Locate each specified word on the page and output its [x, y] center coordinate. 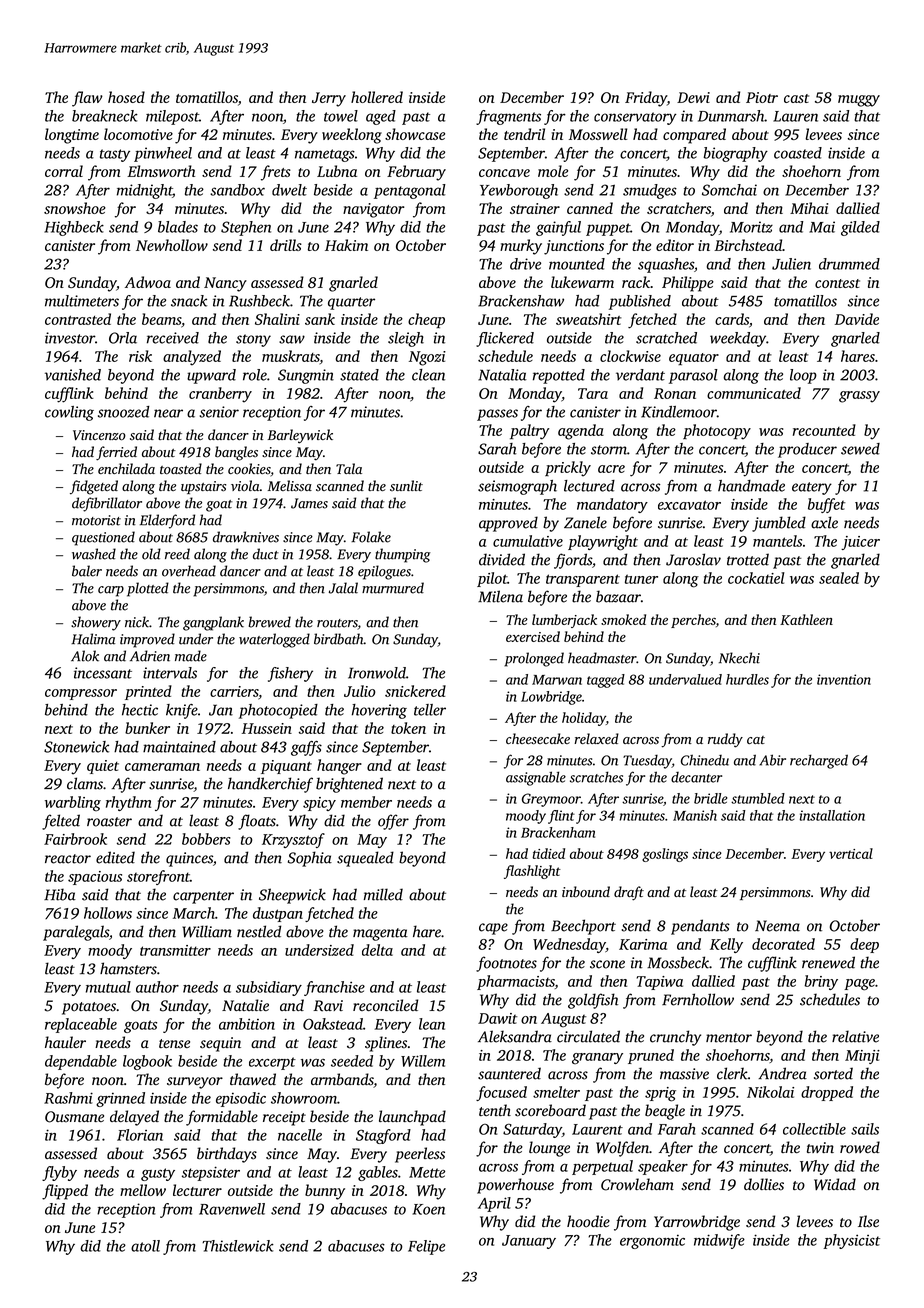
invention [844, 679]
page [859, 985]
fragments [508, 117]
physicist [851, 1241]
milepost [172, 117]
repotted [559, 376]
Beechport [583, 927]
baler [87, 571]
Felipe [426, 1247]
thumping [403, 555]
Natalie [245, 1005]
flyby [59, 1173]
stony [253, 340]
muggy [859, 101]
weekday [738, 339]
